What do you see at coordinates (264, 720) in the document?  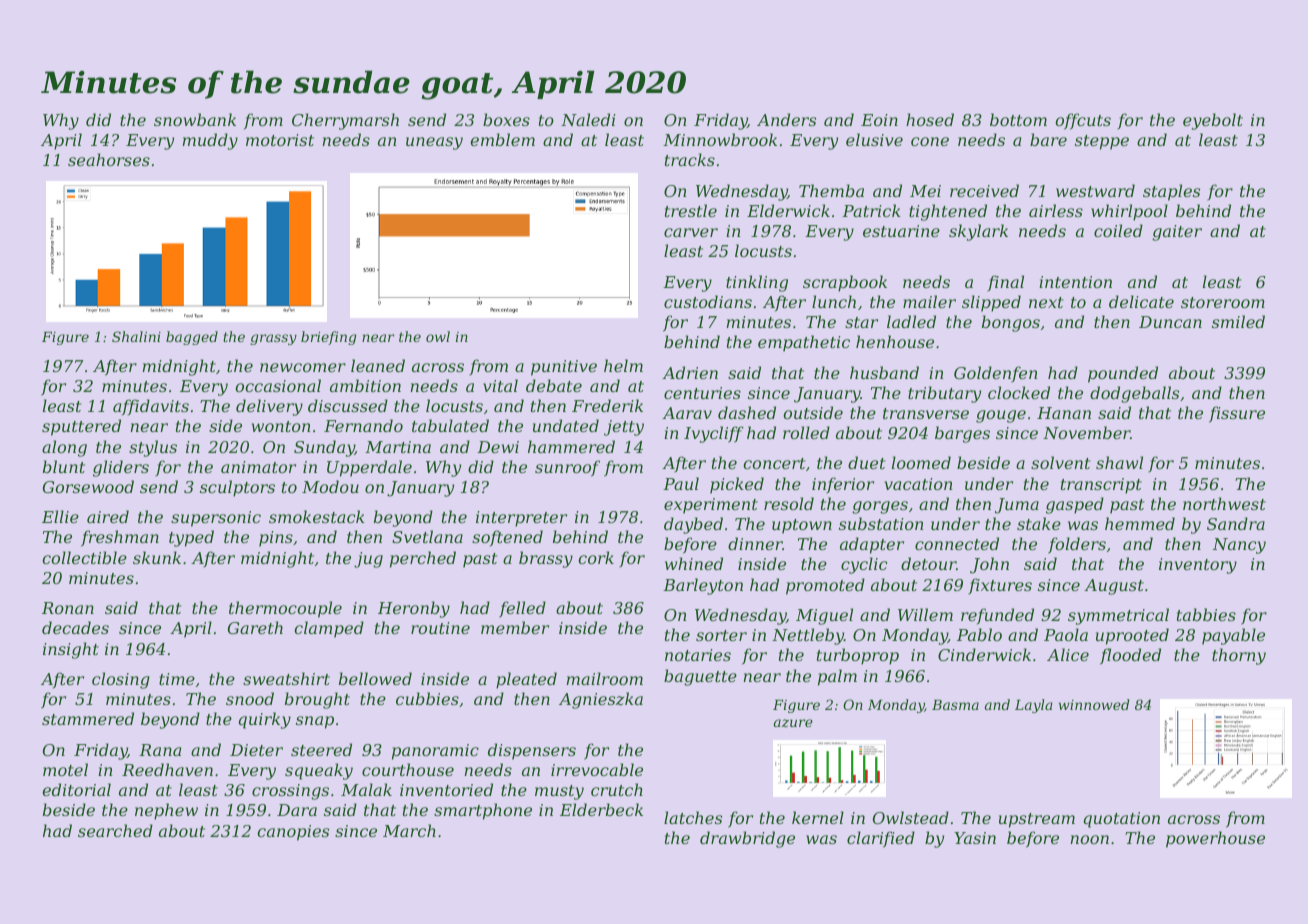 I see `quirky` at bounding box center [264, 720].
